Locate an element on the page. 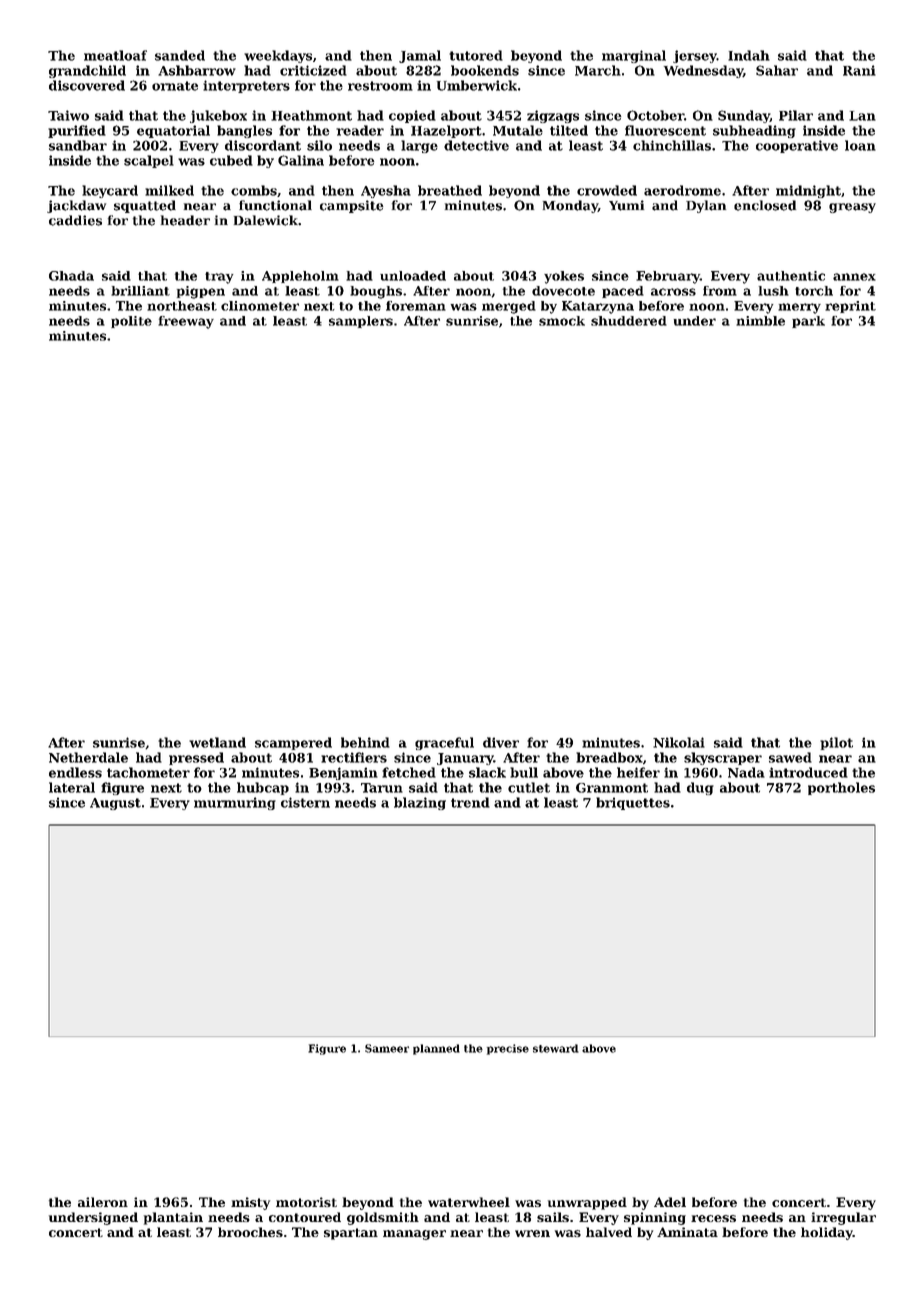  misty is located at coordinates (250, 1203).
